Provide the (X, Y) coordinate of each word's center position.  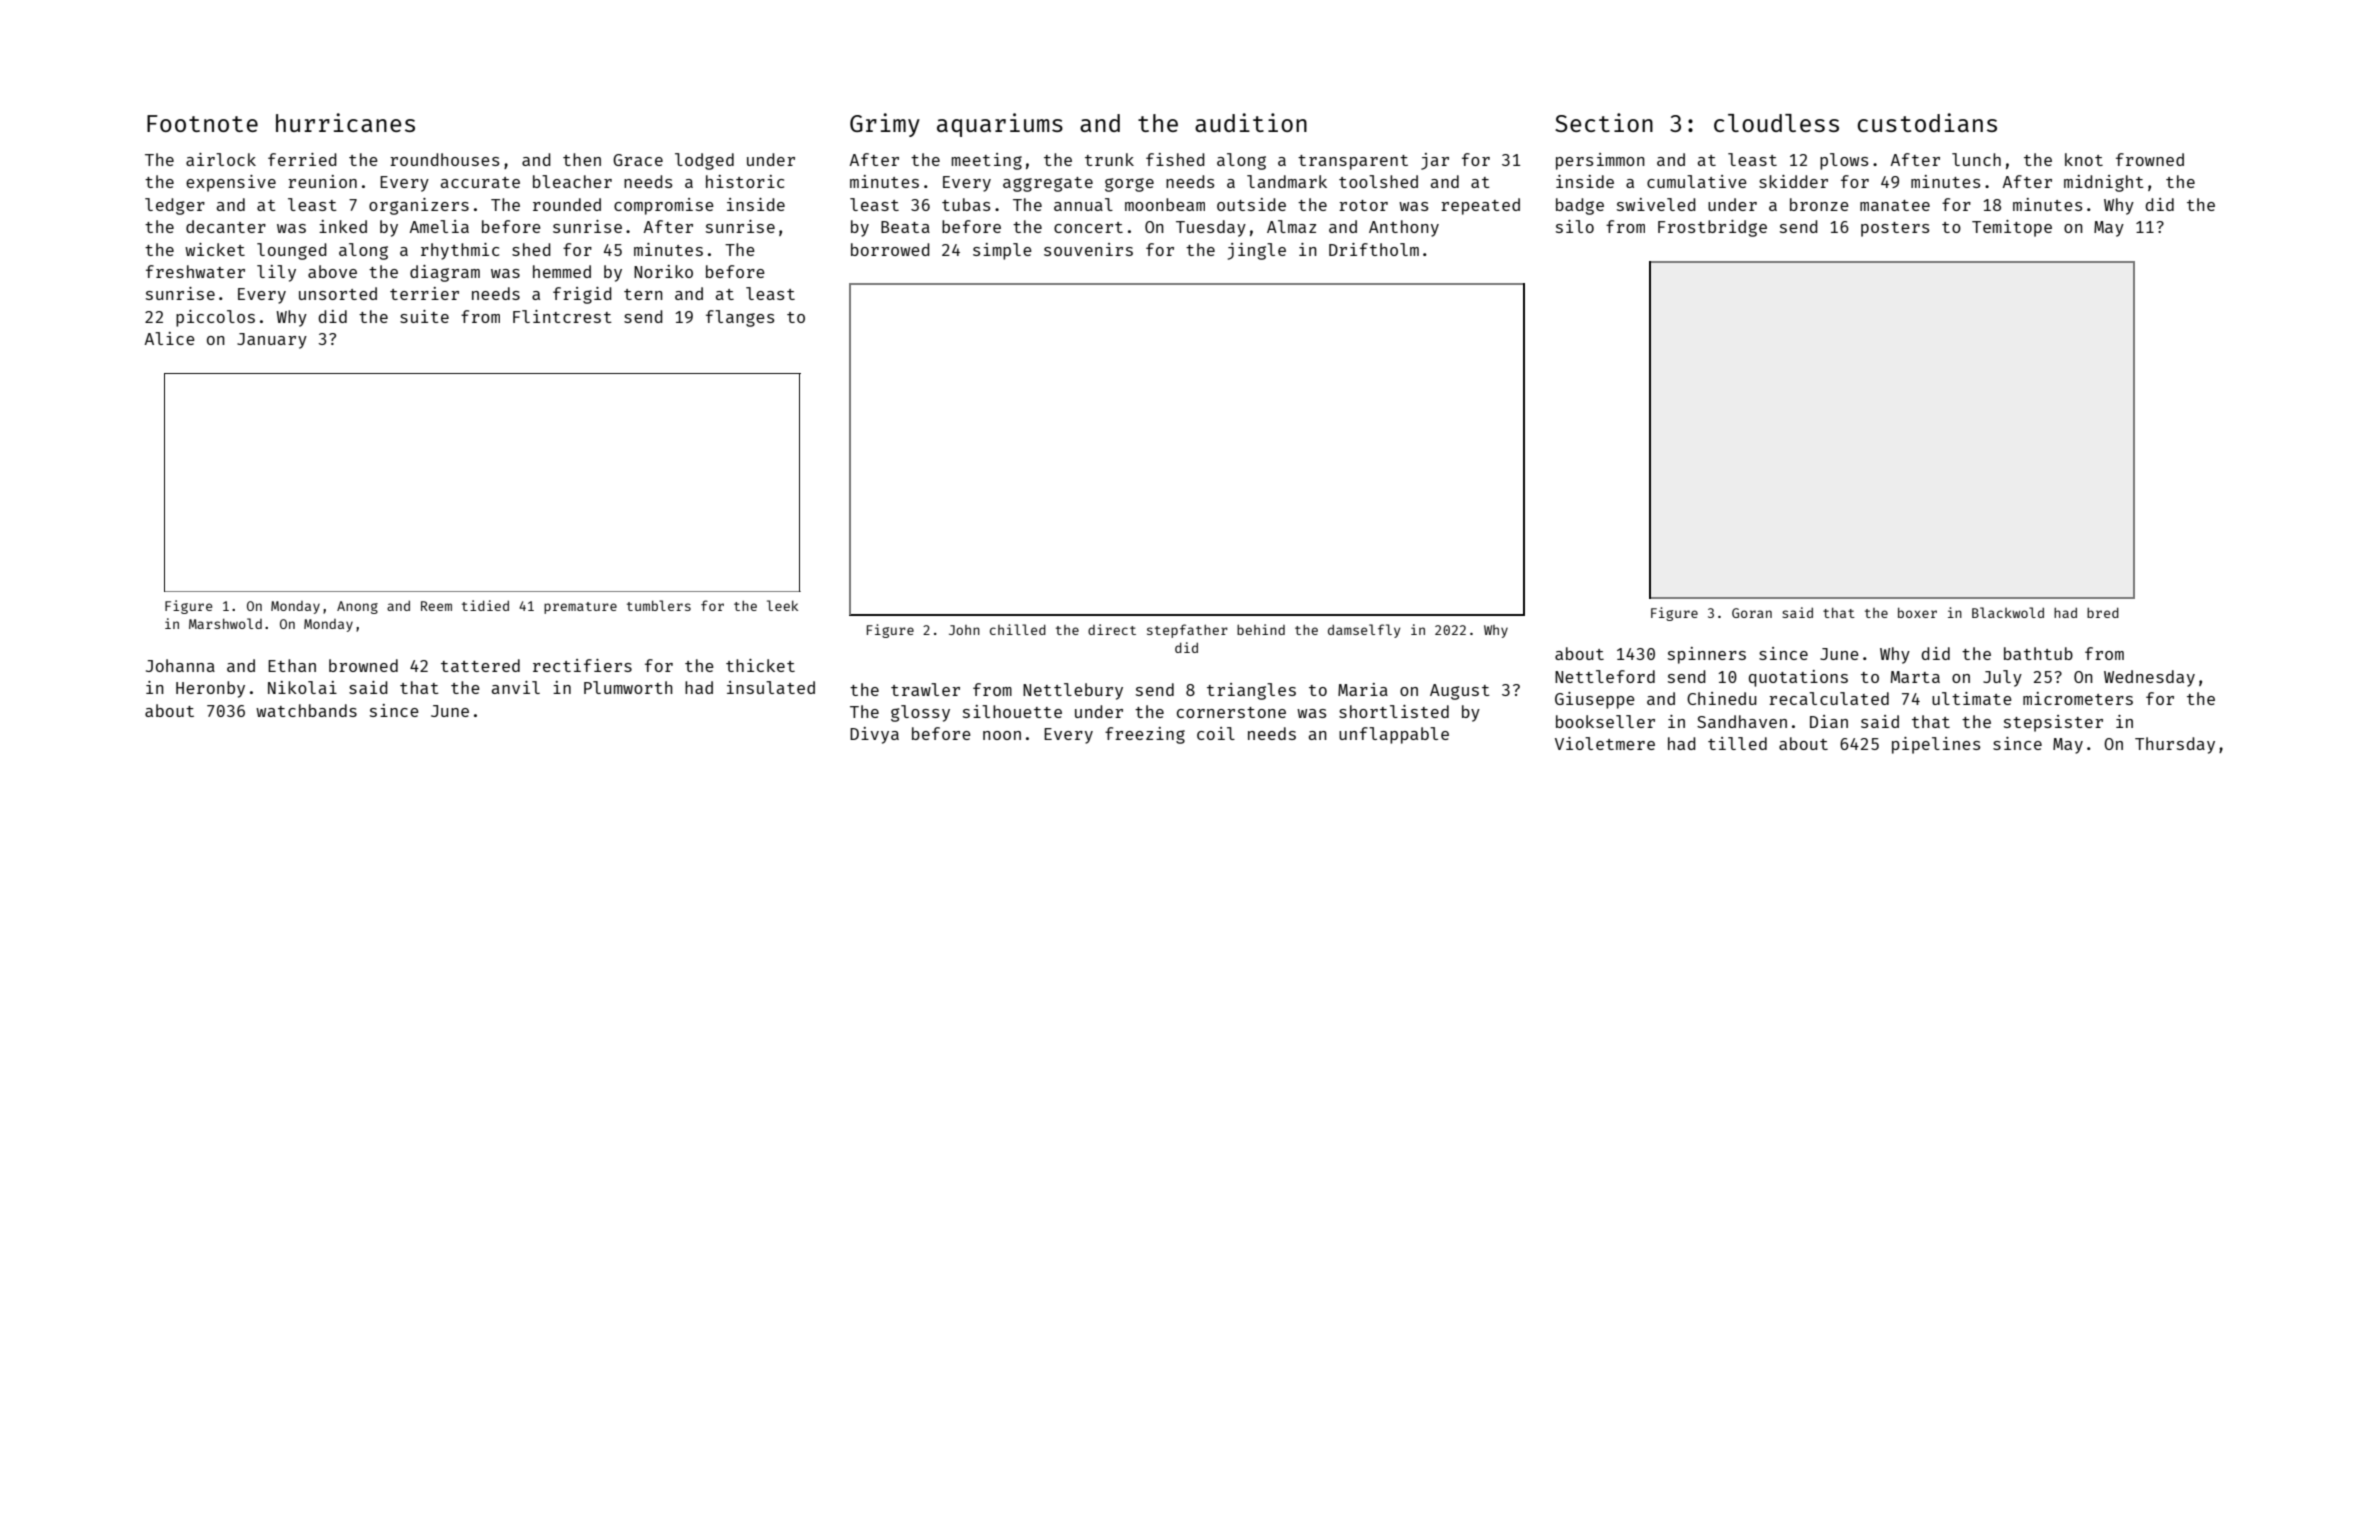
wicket (215, 249)
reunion (322, 181)
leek (782, 605)
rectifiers (582, 665)
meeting (987, 161)
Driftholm (1374, 249)
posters (1895, 229)
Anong (357, 607)
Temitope (2012, 228)
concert (1088, 227)
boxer (1917, 612)
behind (1261, 629)
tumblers (659, 605)
